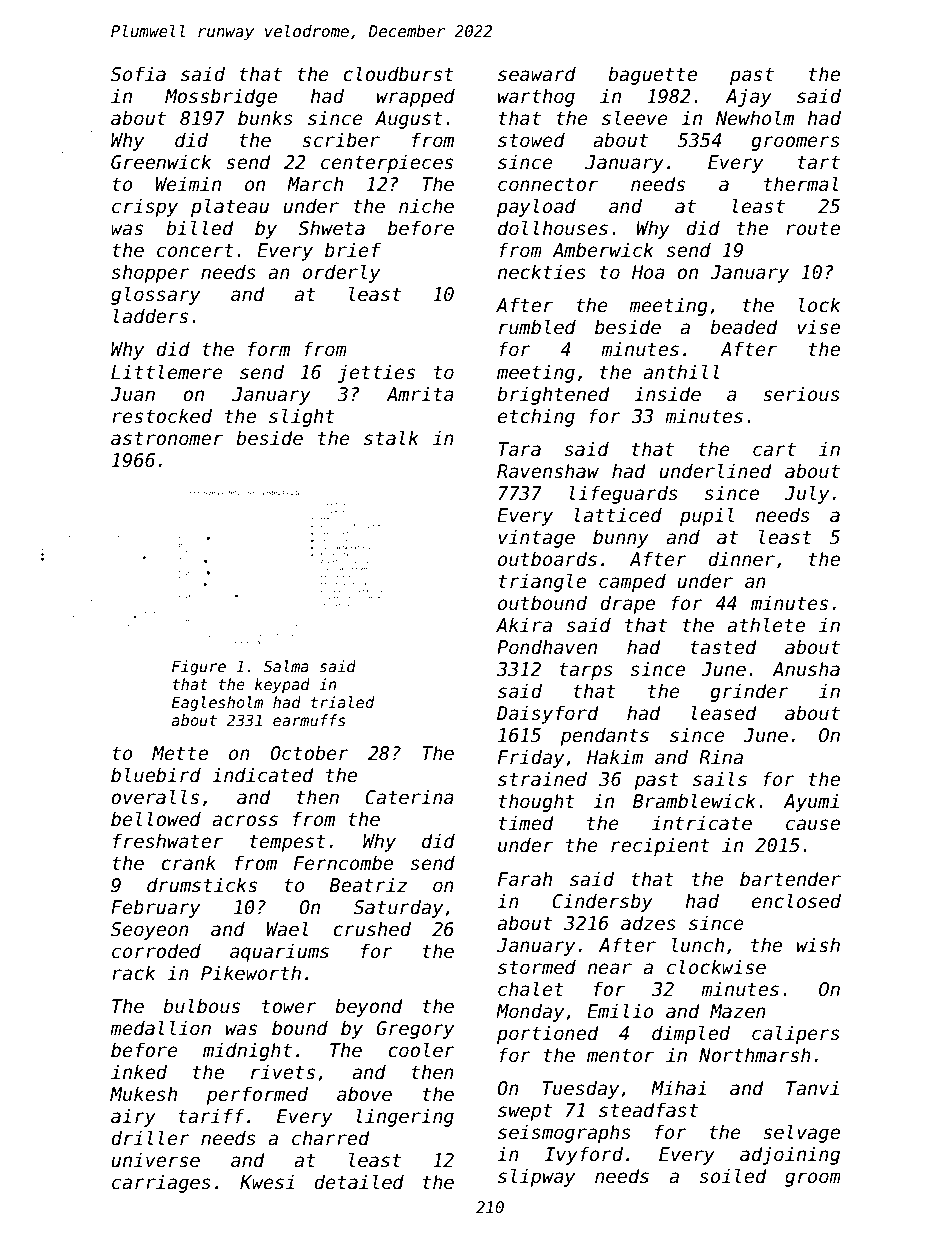  Describe the element at coordinates (282, 685) in the screenshot. I see `keypad` at that location.
